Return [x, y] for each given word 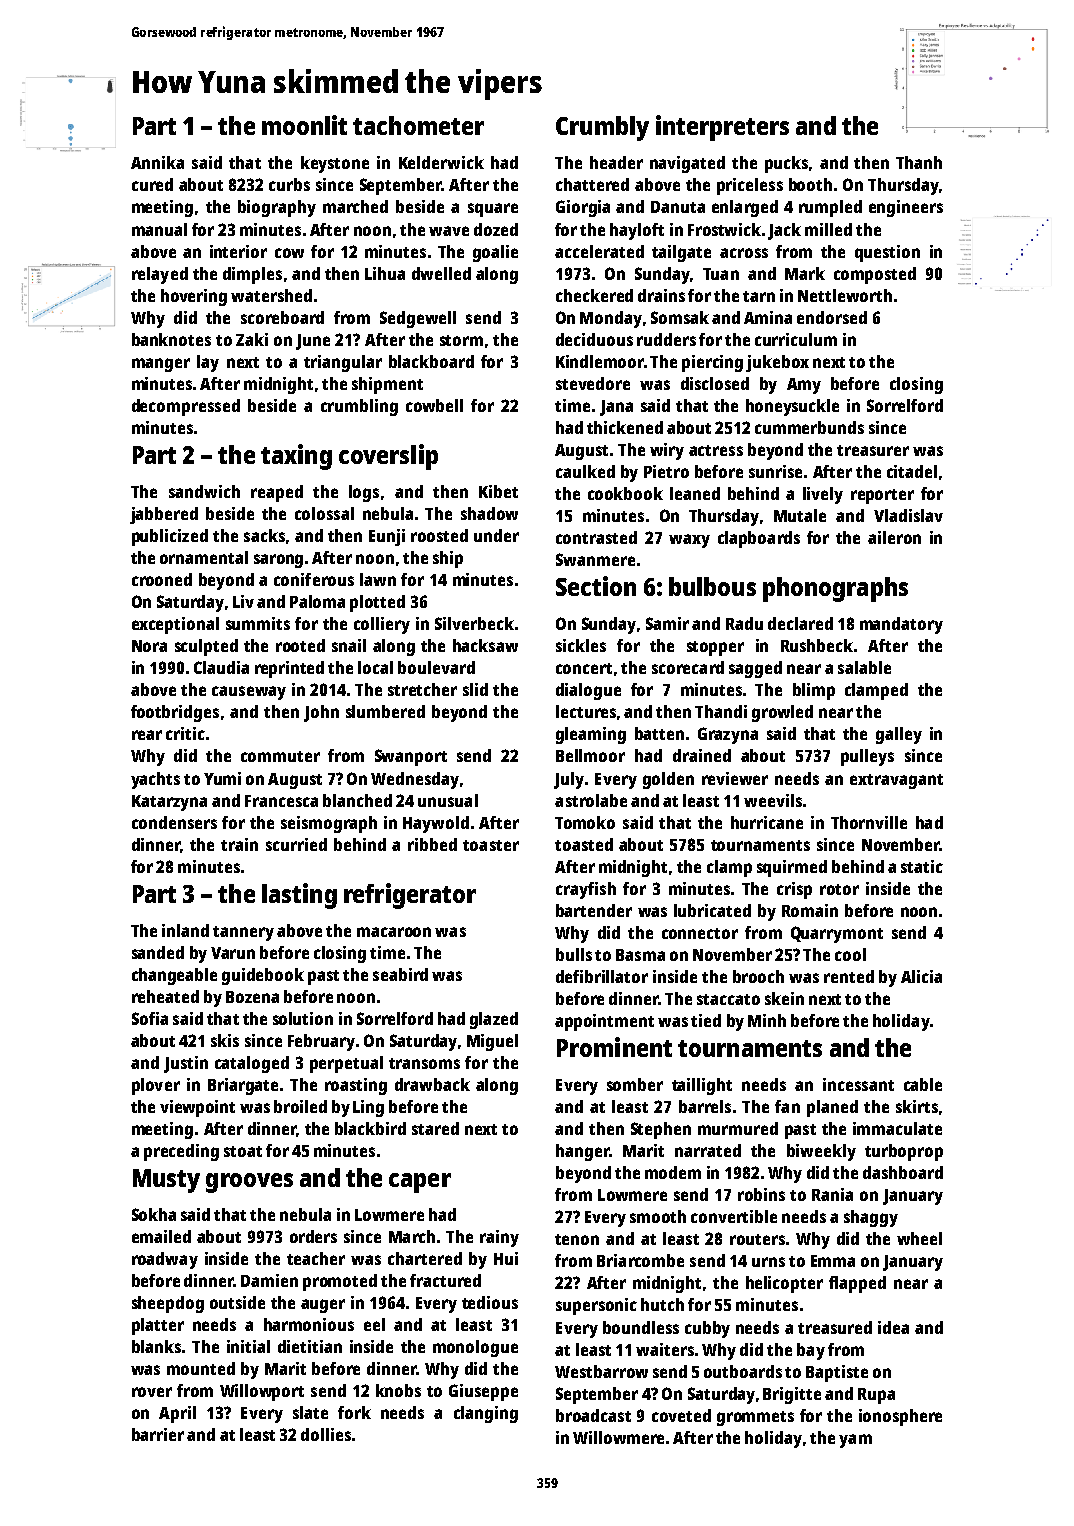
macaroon [394, 932]
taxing [296, 457]
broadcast [593, 1415]
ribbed [432, 844]
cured [152, 184]
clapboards [759, 539]
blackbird [370, 1128]
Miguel [492, 1042]
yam [855, 1441]
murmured [738, 1128]
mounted [201, 1368]
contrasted [596, 537]
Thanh [919, 162]
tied [706, 1020]
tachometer [418, 125]
